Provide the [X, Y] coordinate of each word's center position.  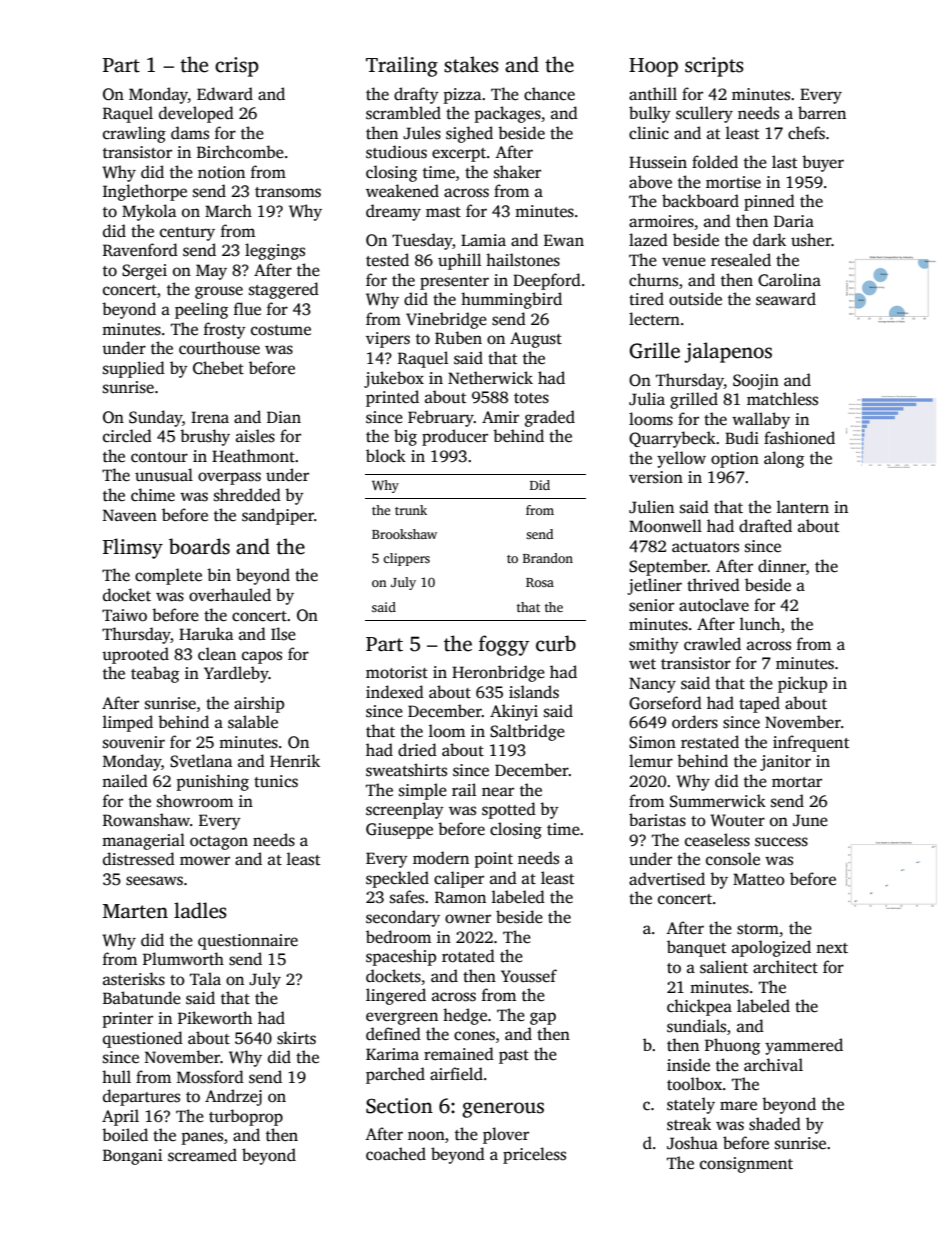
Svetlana [201, 761]
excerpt [459, 155]
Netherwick [490, 378]
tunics [276, 781]
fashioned [799, 438]
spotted [509, 810]
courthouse [219, 348]
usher [811, 240]
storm [758, 929]
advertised [667, 879]
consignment [746, 1165]
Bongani [132, 1157]
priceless [534, 1155]
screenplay [405, 810]
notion [221, 172]
